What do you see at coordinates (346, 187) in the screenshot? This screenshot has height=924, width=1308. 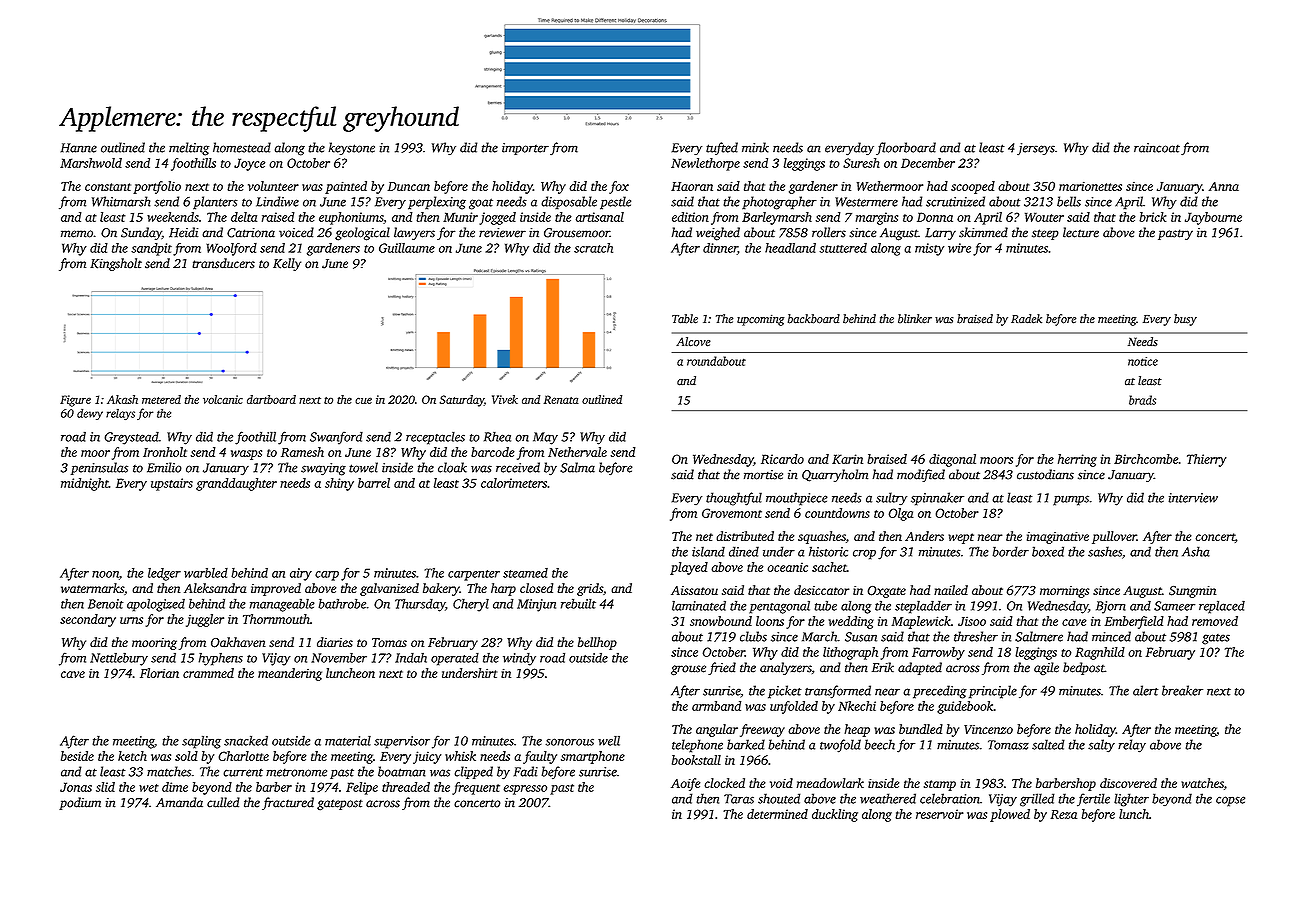 I see `painted` at bounding box center [346, 187].
